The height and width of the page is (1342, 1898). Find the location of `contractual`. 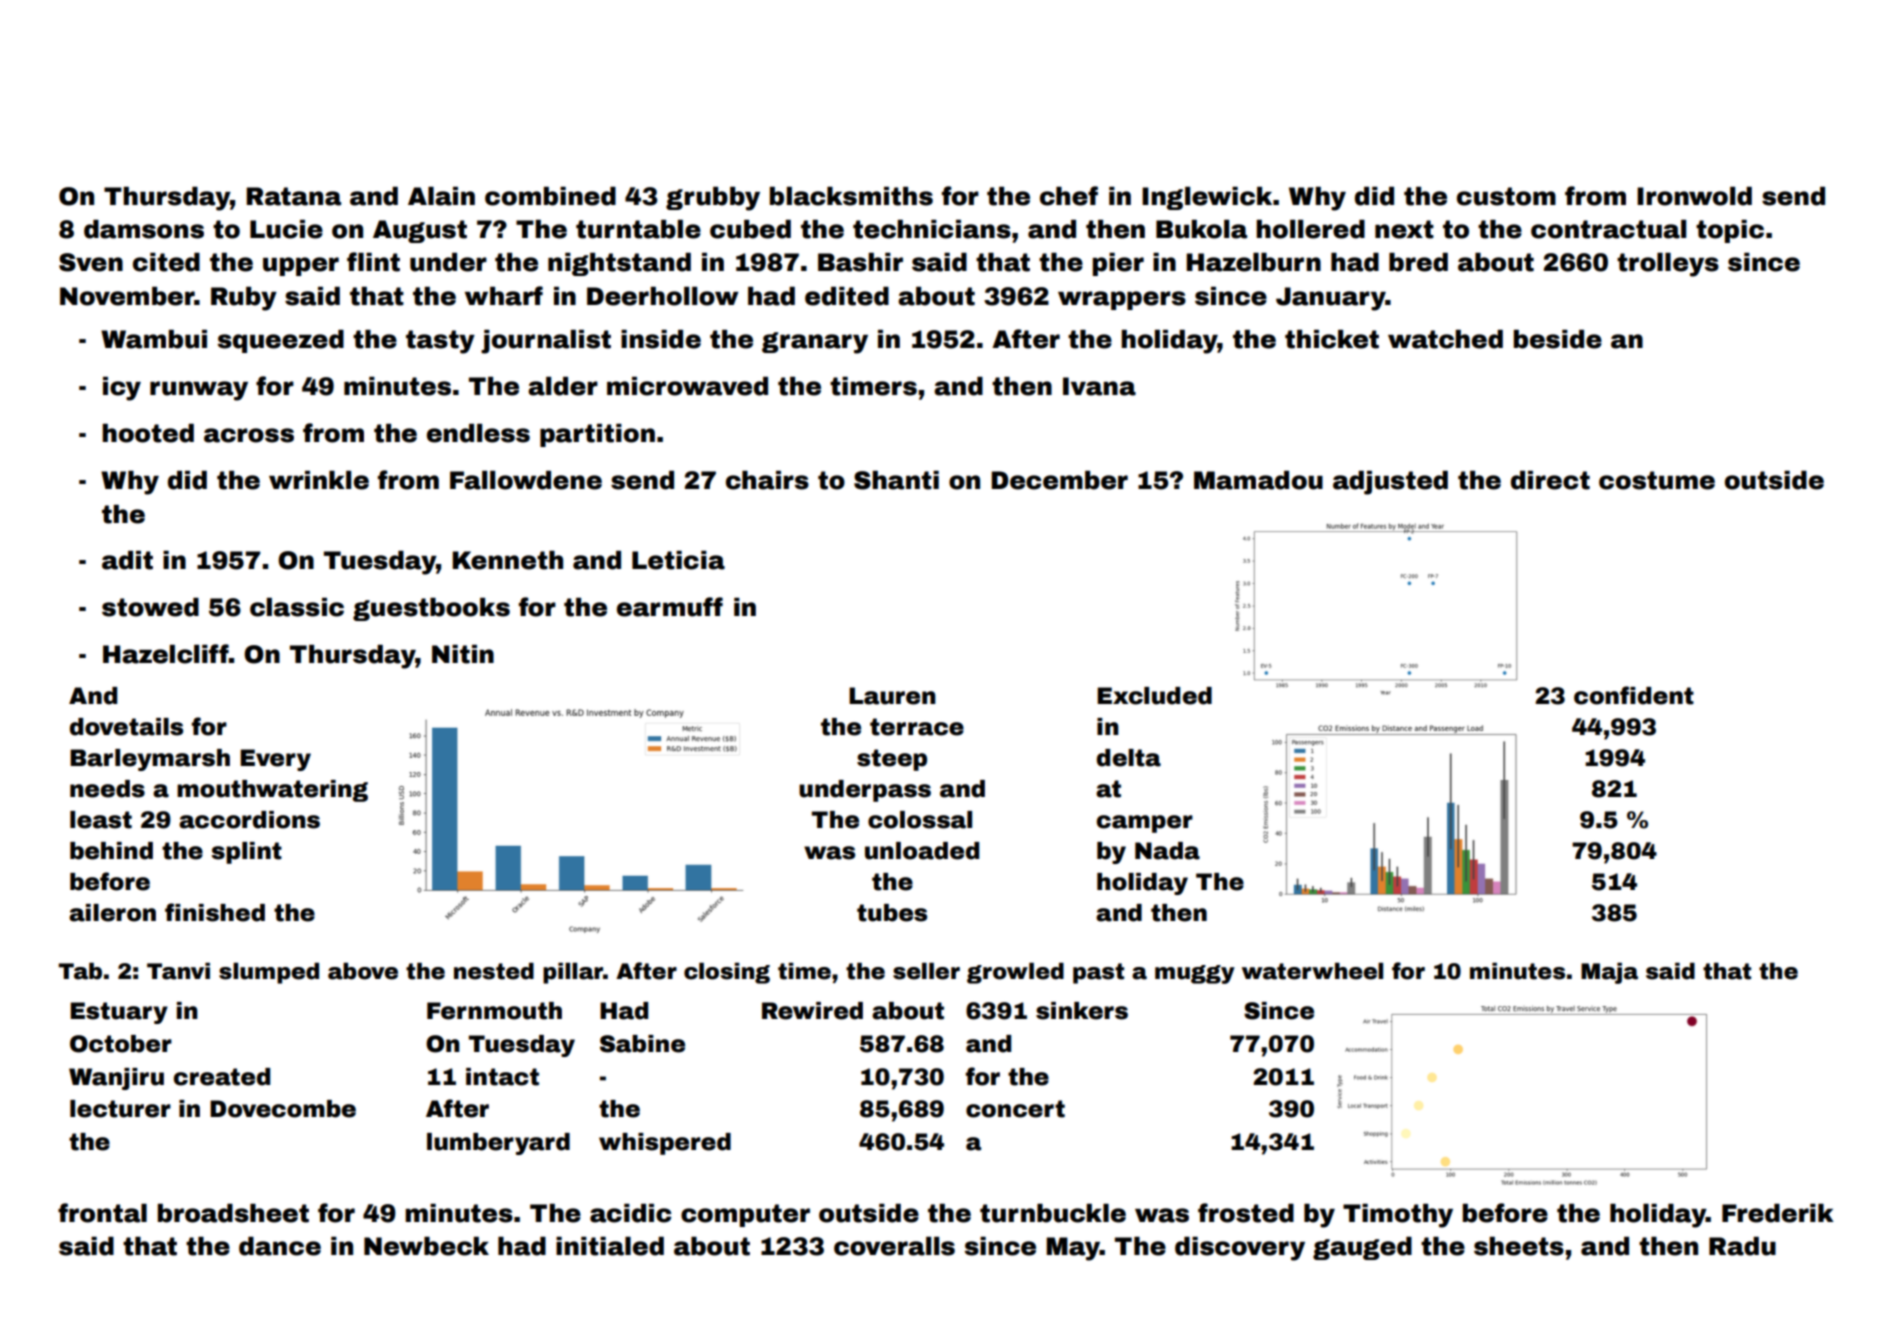

contractual is located at coordinates (1608, 229).
